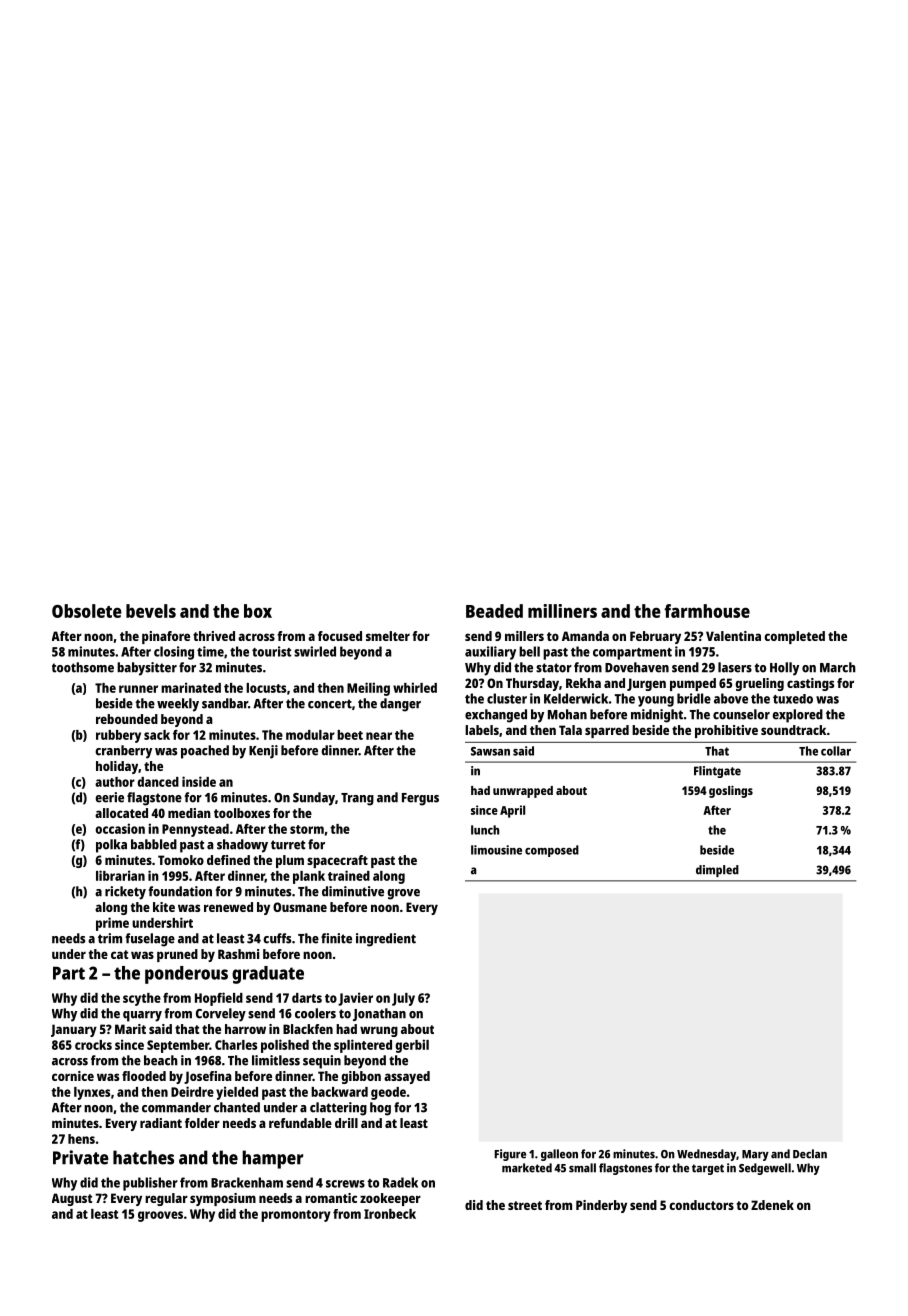 Image resolution: width=908 pixels, height=1316 pixels. I want to click on farmhouse, so click(707, 611).
